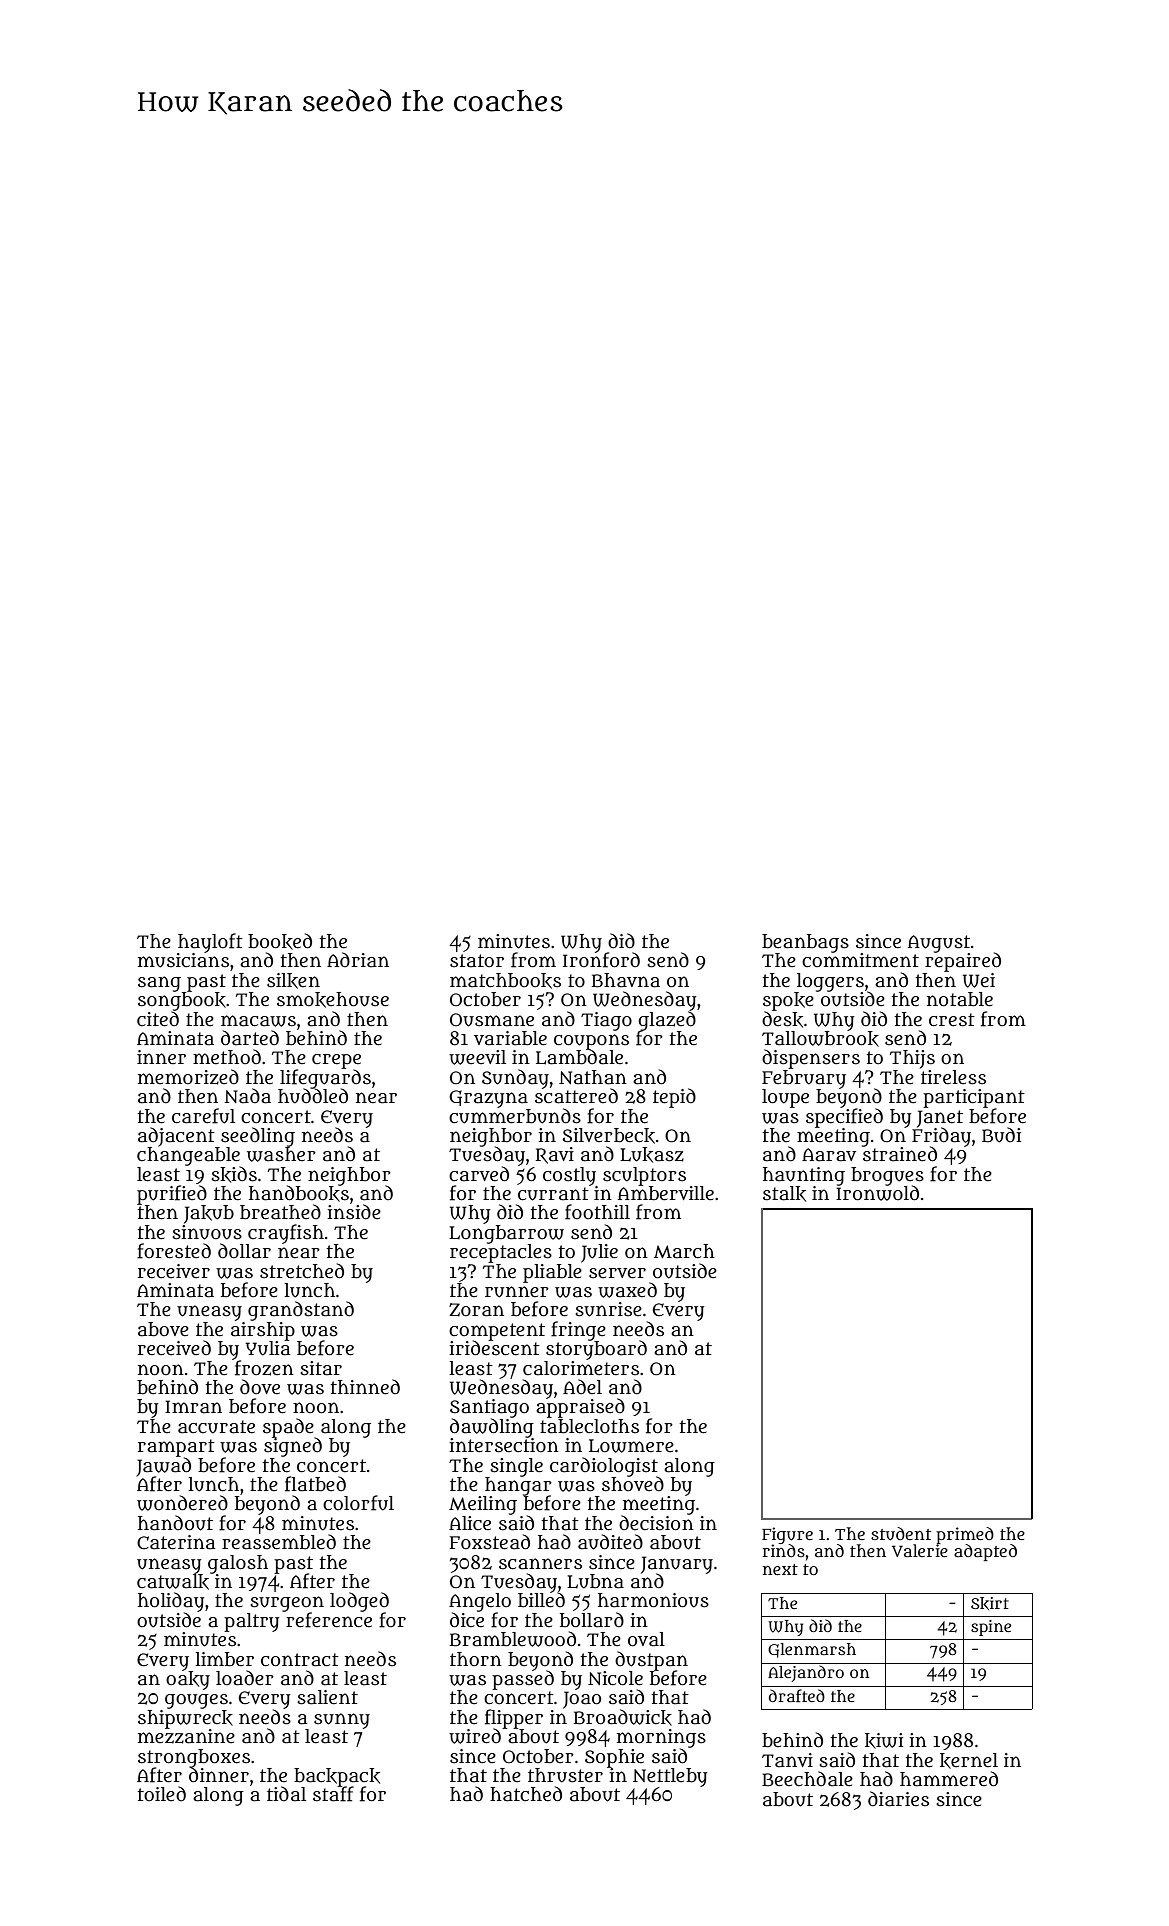 The height and width of the page is (1926, 1169). I want to click on beanbags, so click(805, 943).
